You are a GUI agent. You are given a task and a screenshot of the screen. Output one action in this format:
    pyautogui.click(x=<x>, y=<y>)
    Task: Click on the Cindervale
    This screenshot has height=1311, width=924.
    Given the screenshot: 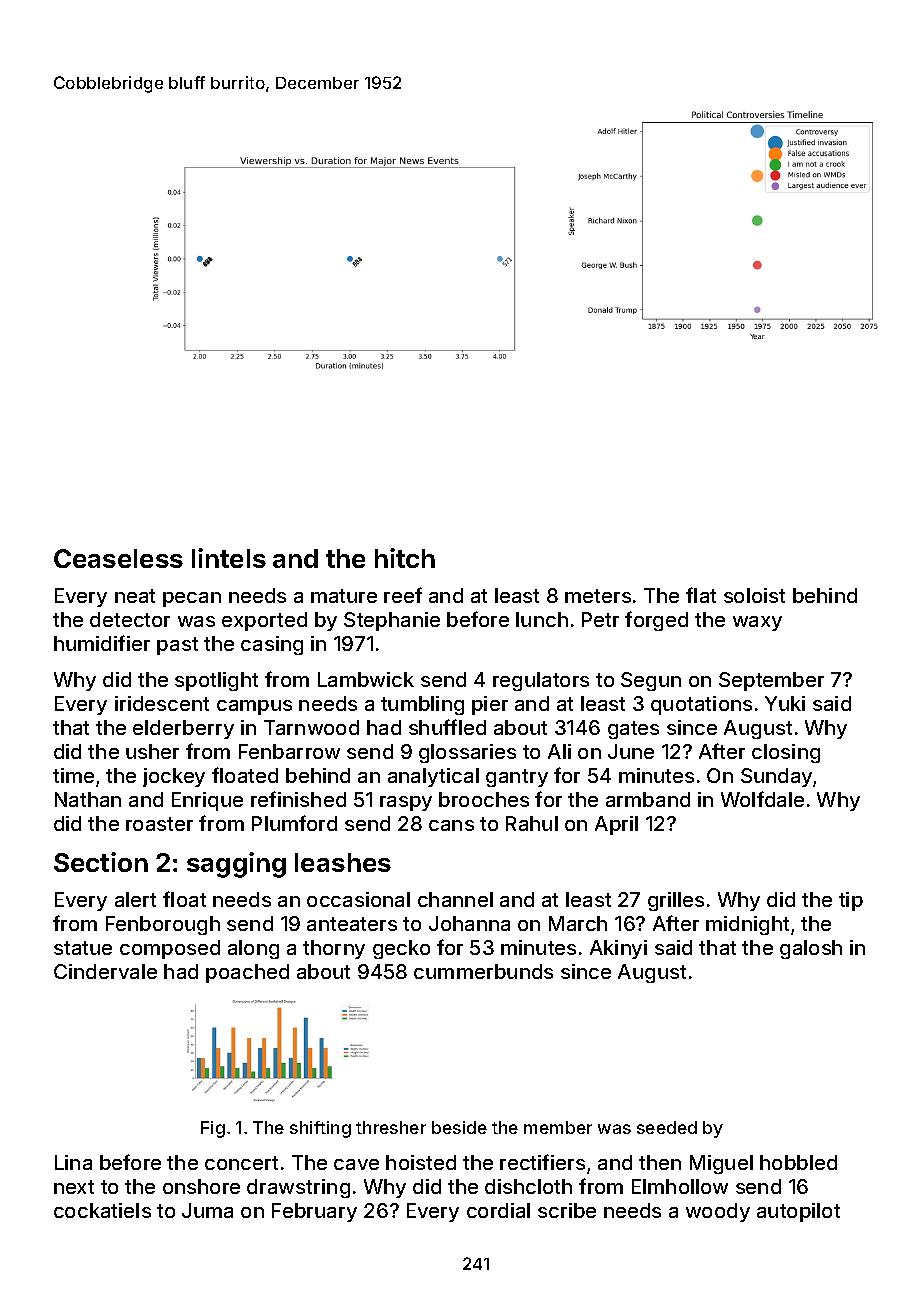 What is the action you would take?
    pyautogui.click(x=105, y=971)
